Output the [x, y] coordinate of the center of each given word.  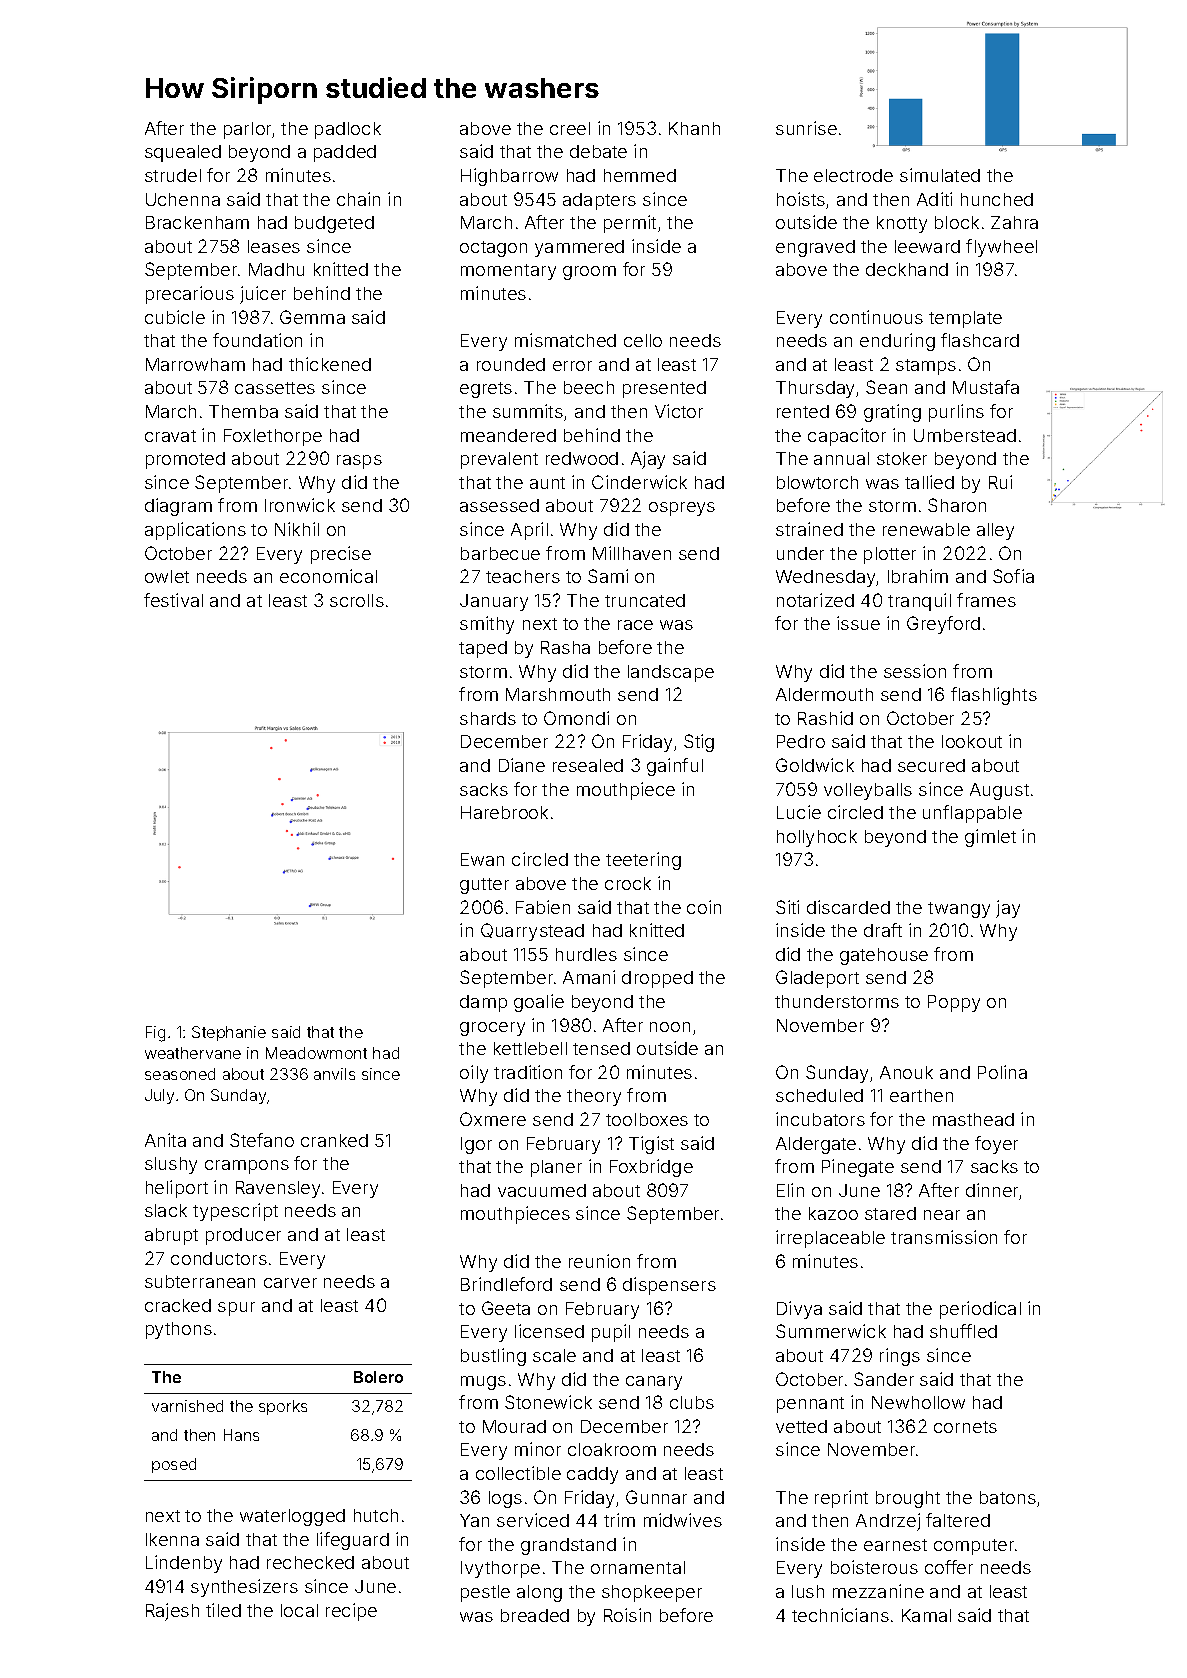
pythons [179, 1330]
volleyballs [868, 791]
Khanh [694, 128]
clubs [692, 1402]
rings [900, 1357]
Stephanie [229, 1033]
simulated [940, 175]
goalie [539, 1003]
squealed [183, 153]
